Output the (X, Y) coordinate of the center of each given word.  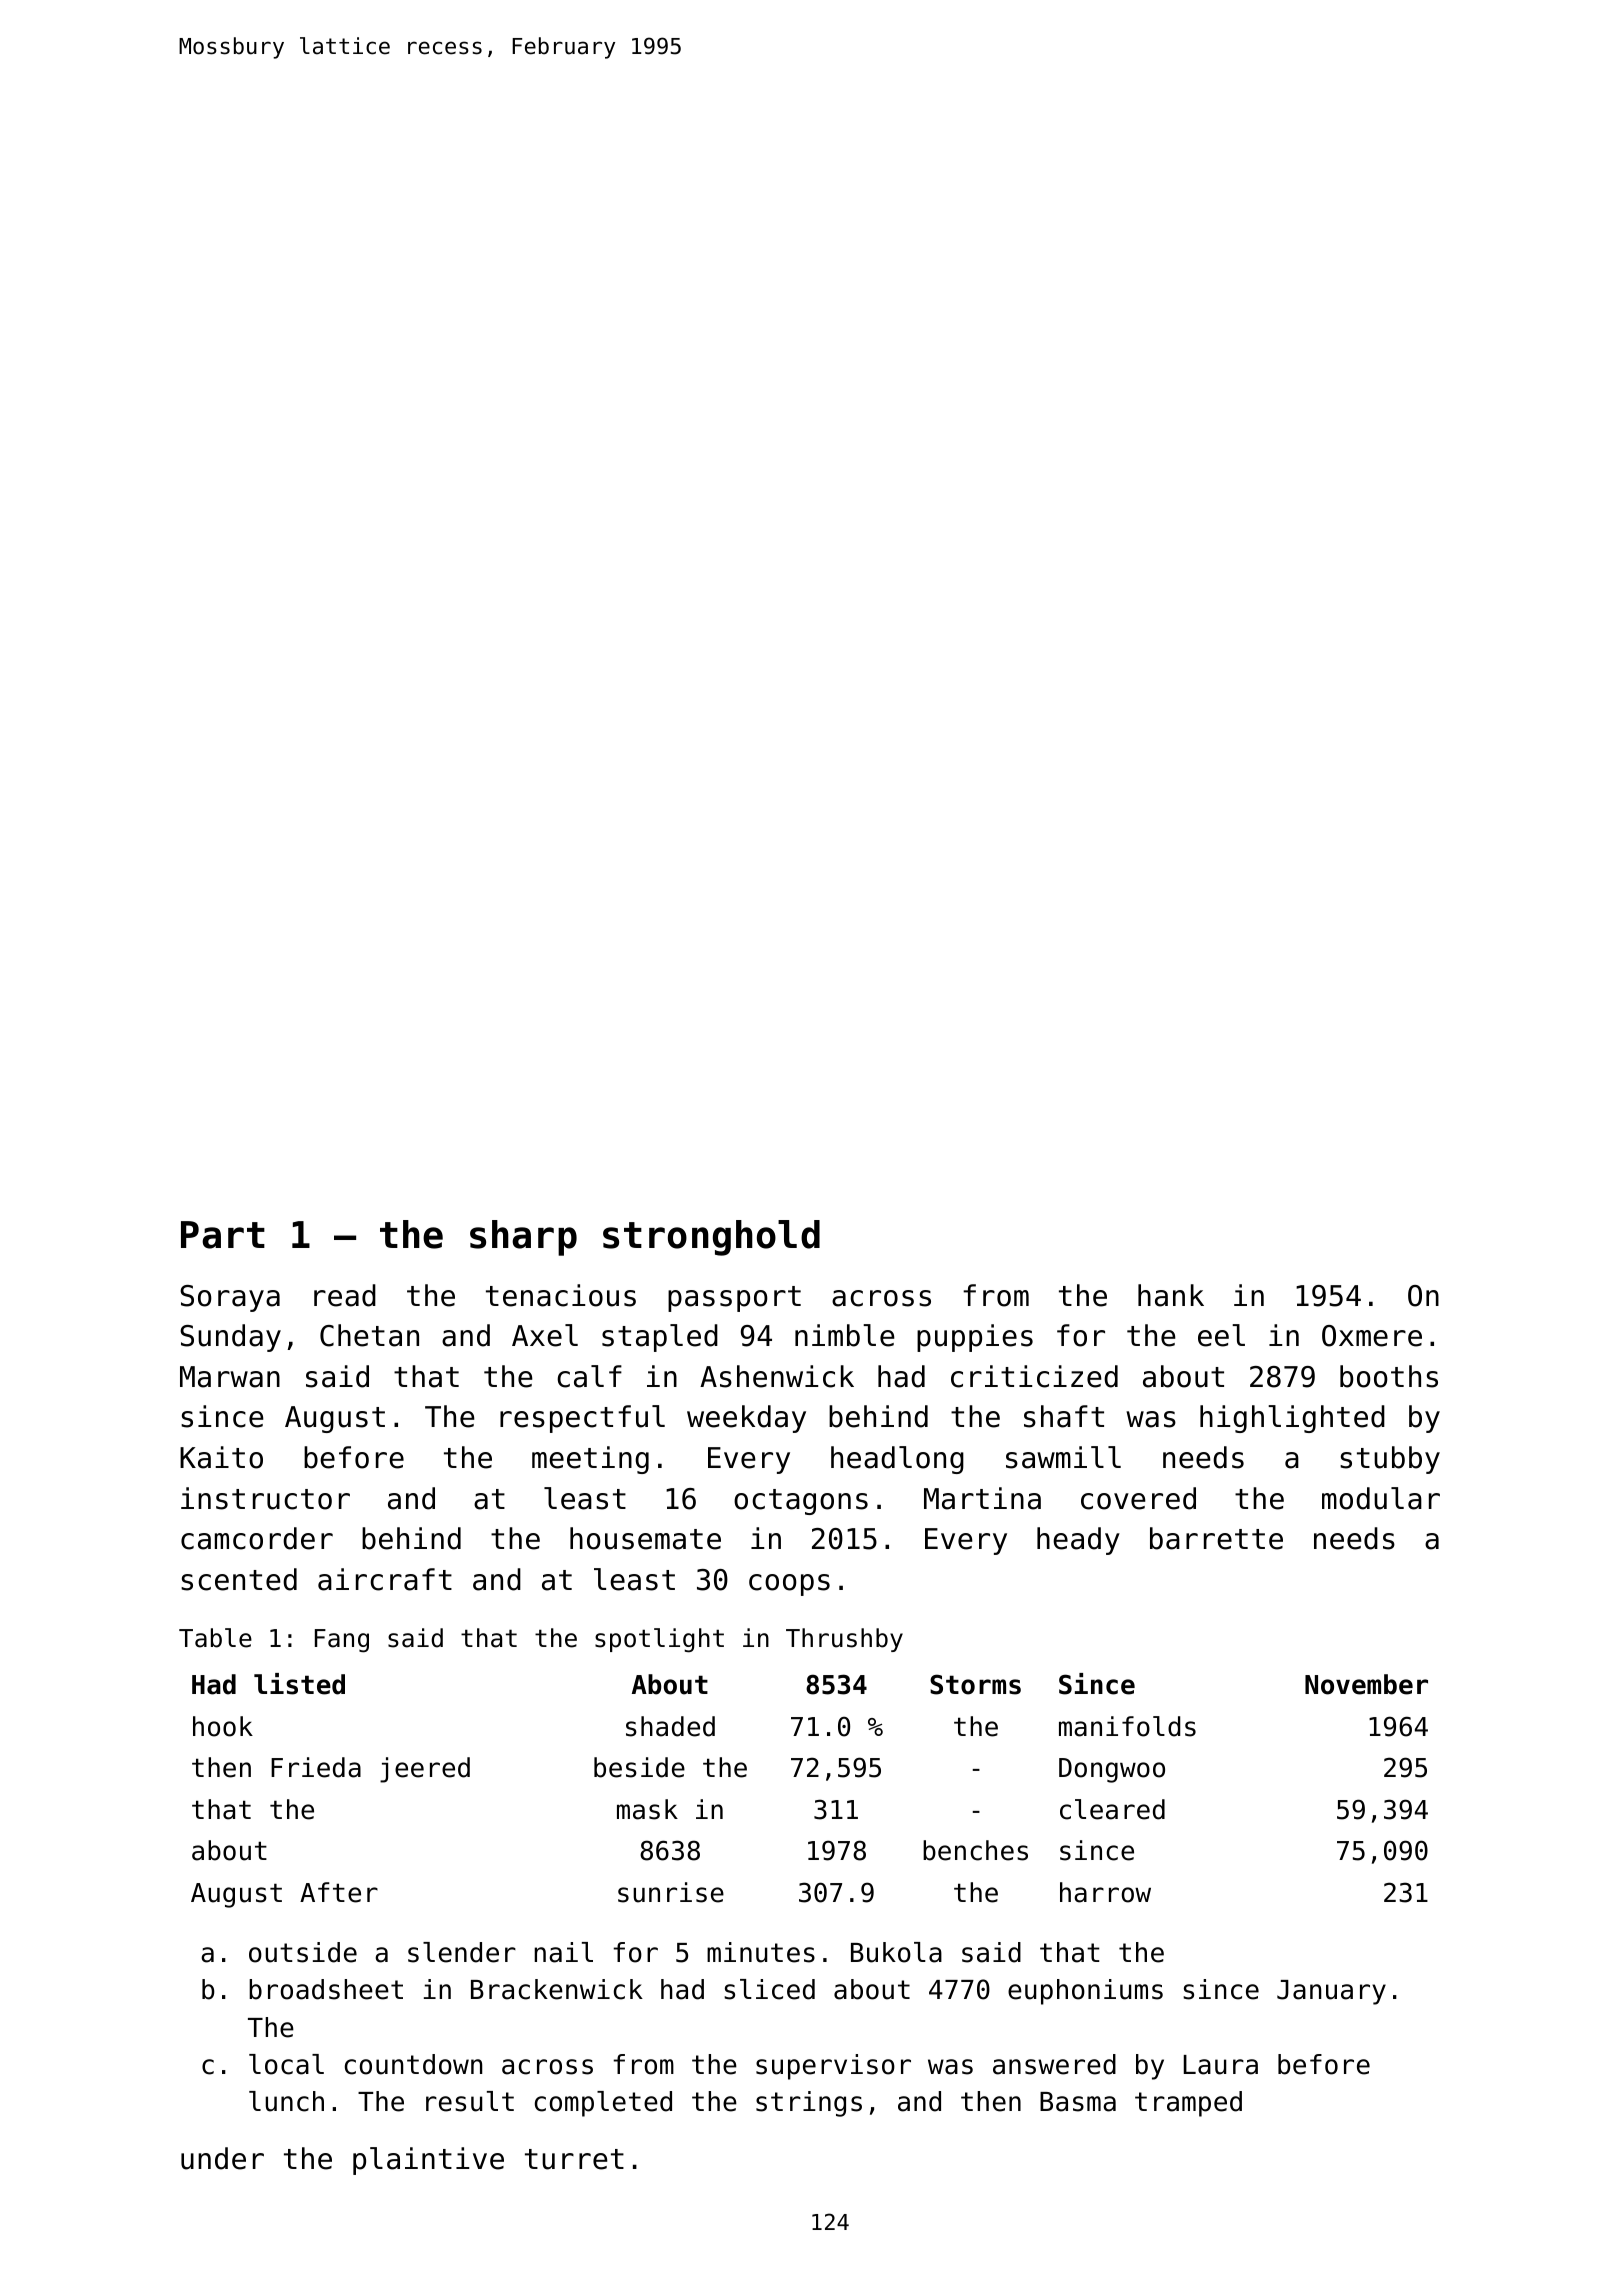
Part (223, 1235)
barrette (1216, 1538)
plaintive (428, 2161)
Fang (342, 1641)
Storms (975, 1684)
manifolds (1127, 1726)
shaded (670, 1726)
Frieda (316, 1767)
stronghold (711, 1238)
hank (1171, 1295)
